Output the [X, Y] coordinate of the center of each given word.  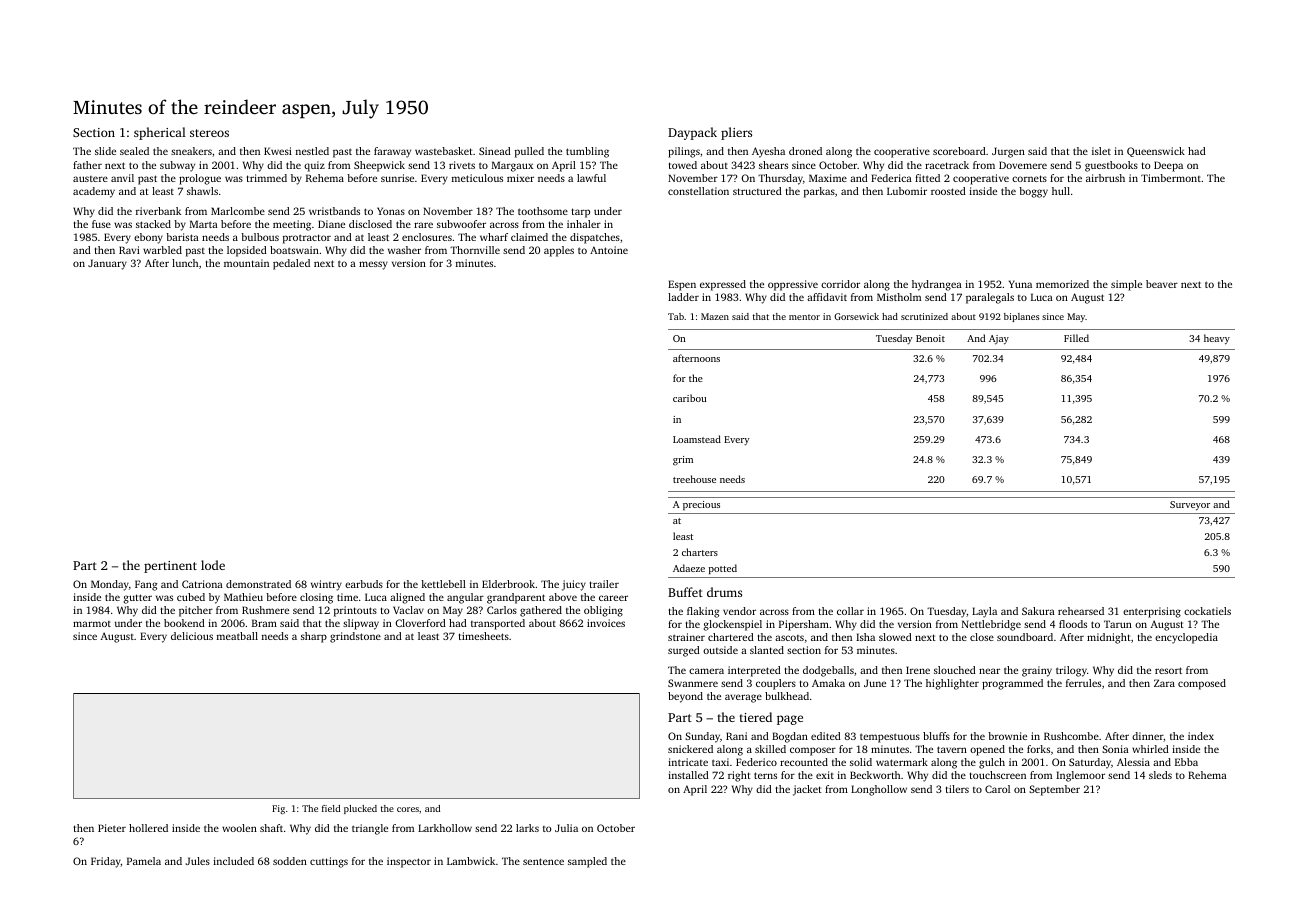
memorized [1062, 284]
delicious [192, 636]
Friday [106, 862]
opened [987, 750]
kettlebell [443, 584]
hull [1061, 191]
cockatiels [1207, 611]
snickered [690, 749]
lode [213, 565]
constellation [698, 191]
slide [105, 151]
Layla [984, 612]
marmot [92, 624]
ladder [683, 297]
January [107, 264]
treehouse [694, 479]
